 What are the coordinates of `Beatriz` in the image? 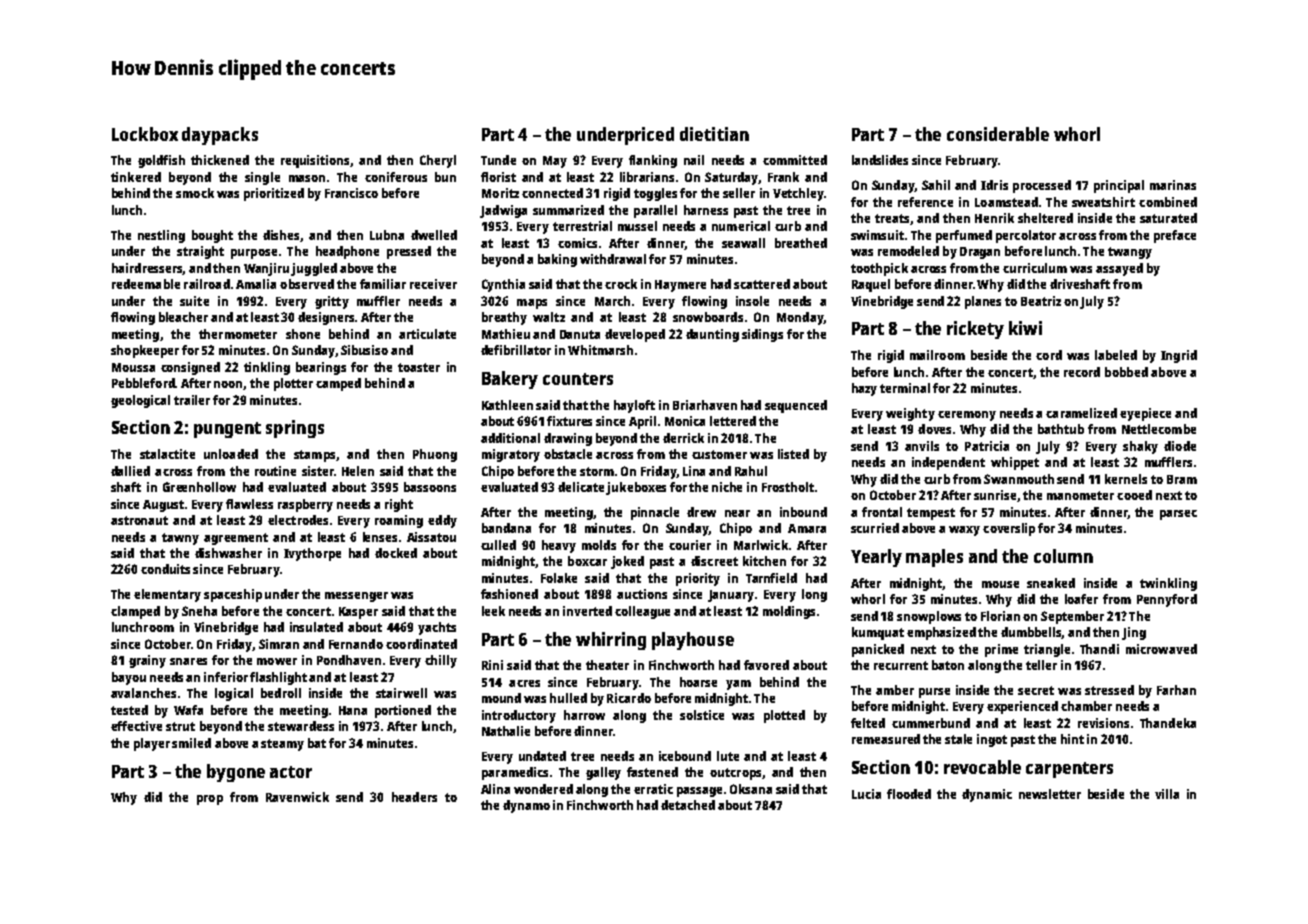 It's located at (1041, 301).
